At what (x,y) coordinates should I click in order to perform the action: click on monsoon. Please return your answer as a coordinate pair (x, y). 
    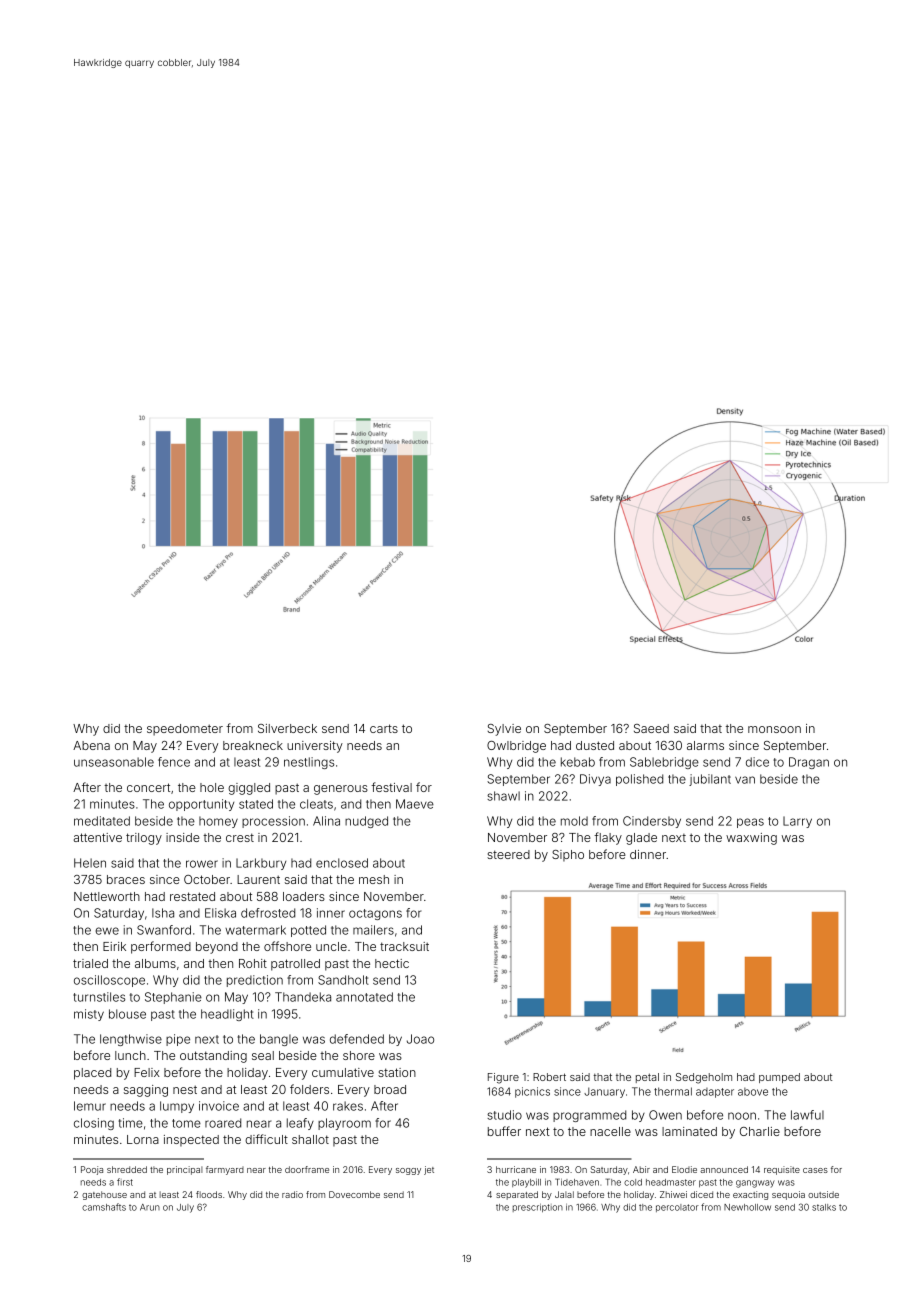
    Looking at the image, I should click on (774, 729).
